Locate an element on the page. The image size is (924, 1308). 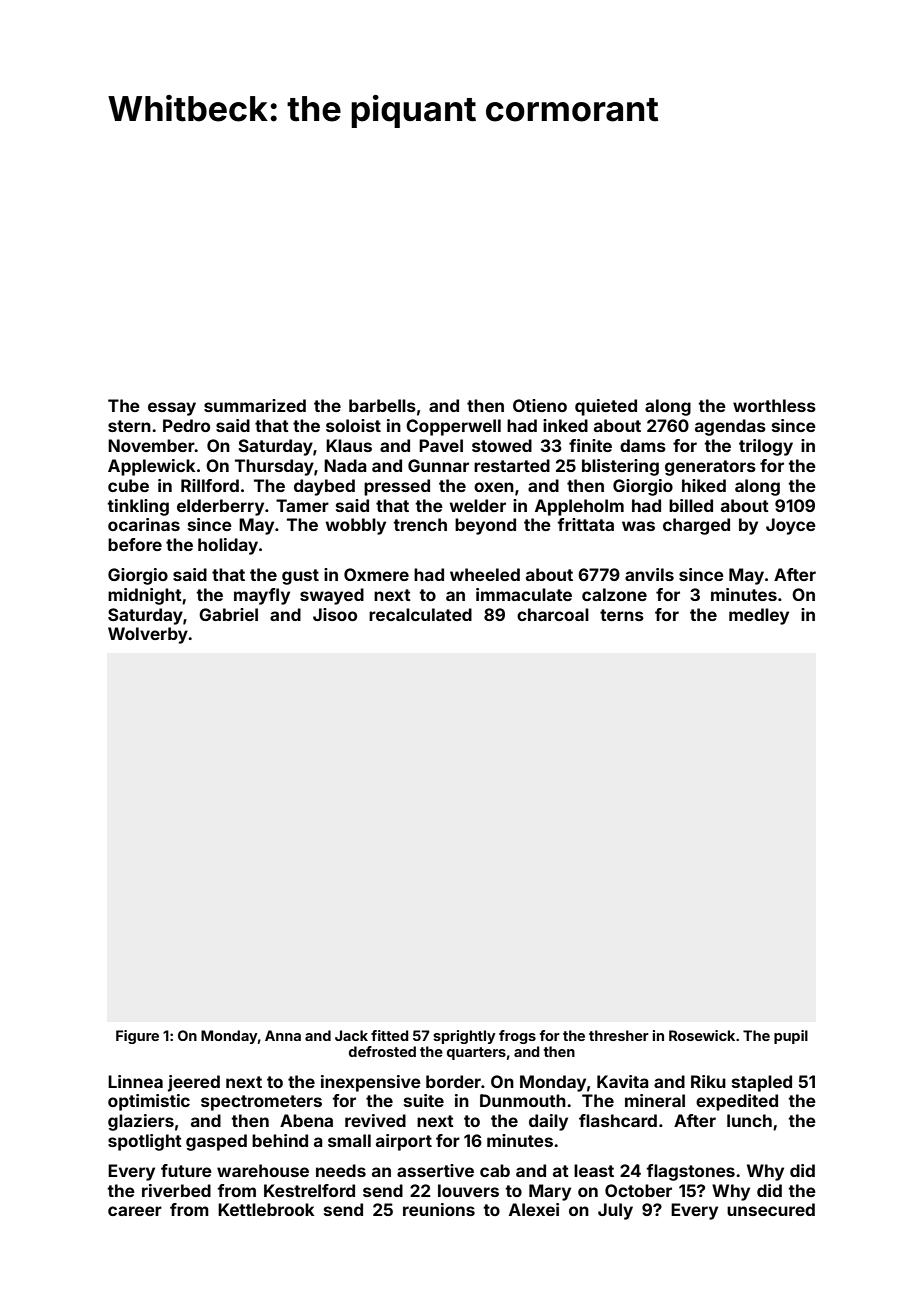
Alexei is located at coordinates (534, 1209).
